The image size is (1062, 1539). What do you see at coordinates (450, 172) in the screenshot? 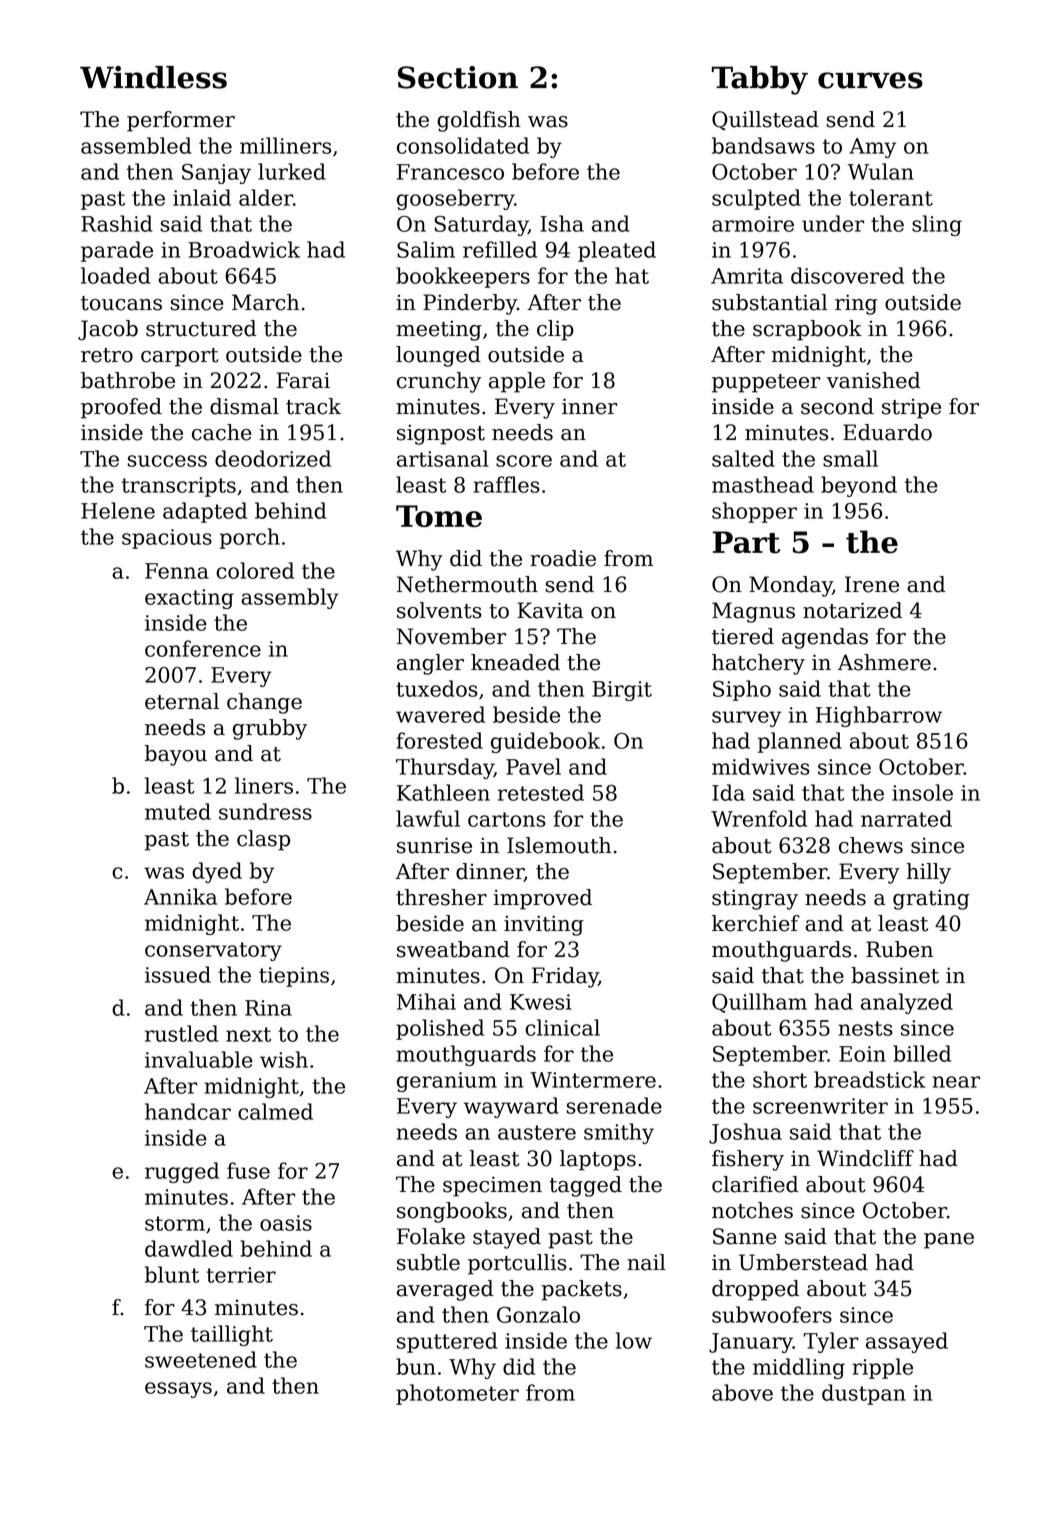
I see `Francesco` at bounding box center [450, 172].
